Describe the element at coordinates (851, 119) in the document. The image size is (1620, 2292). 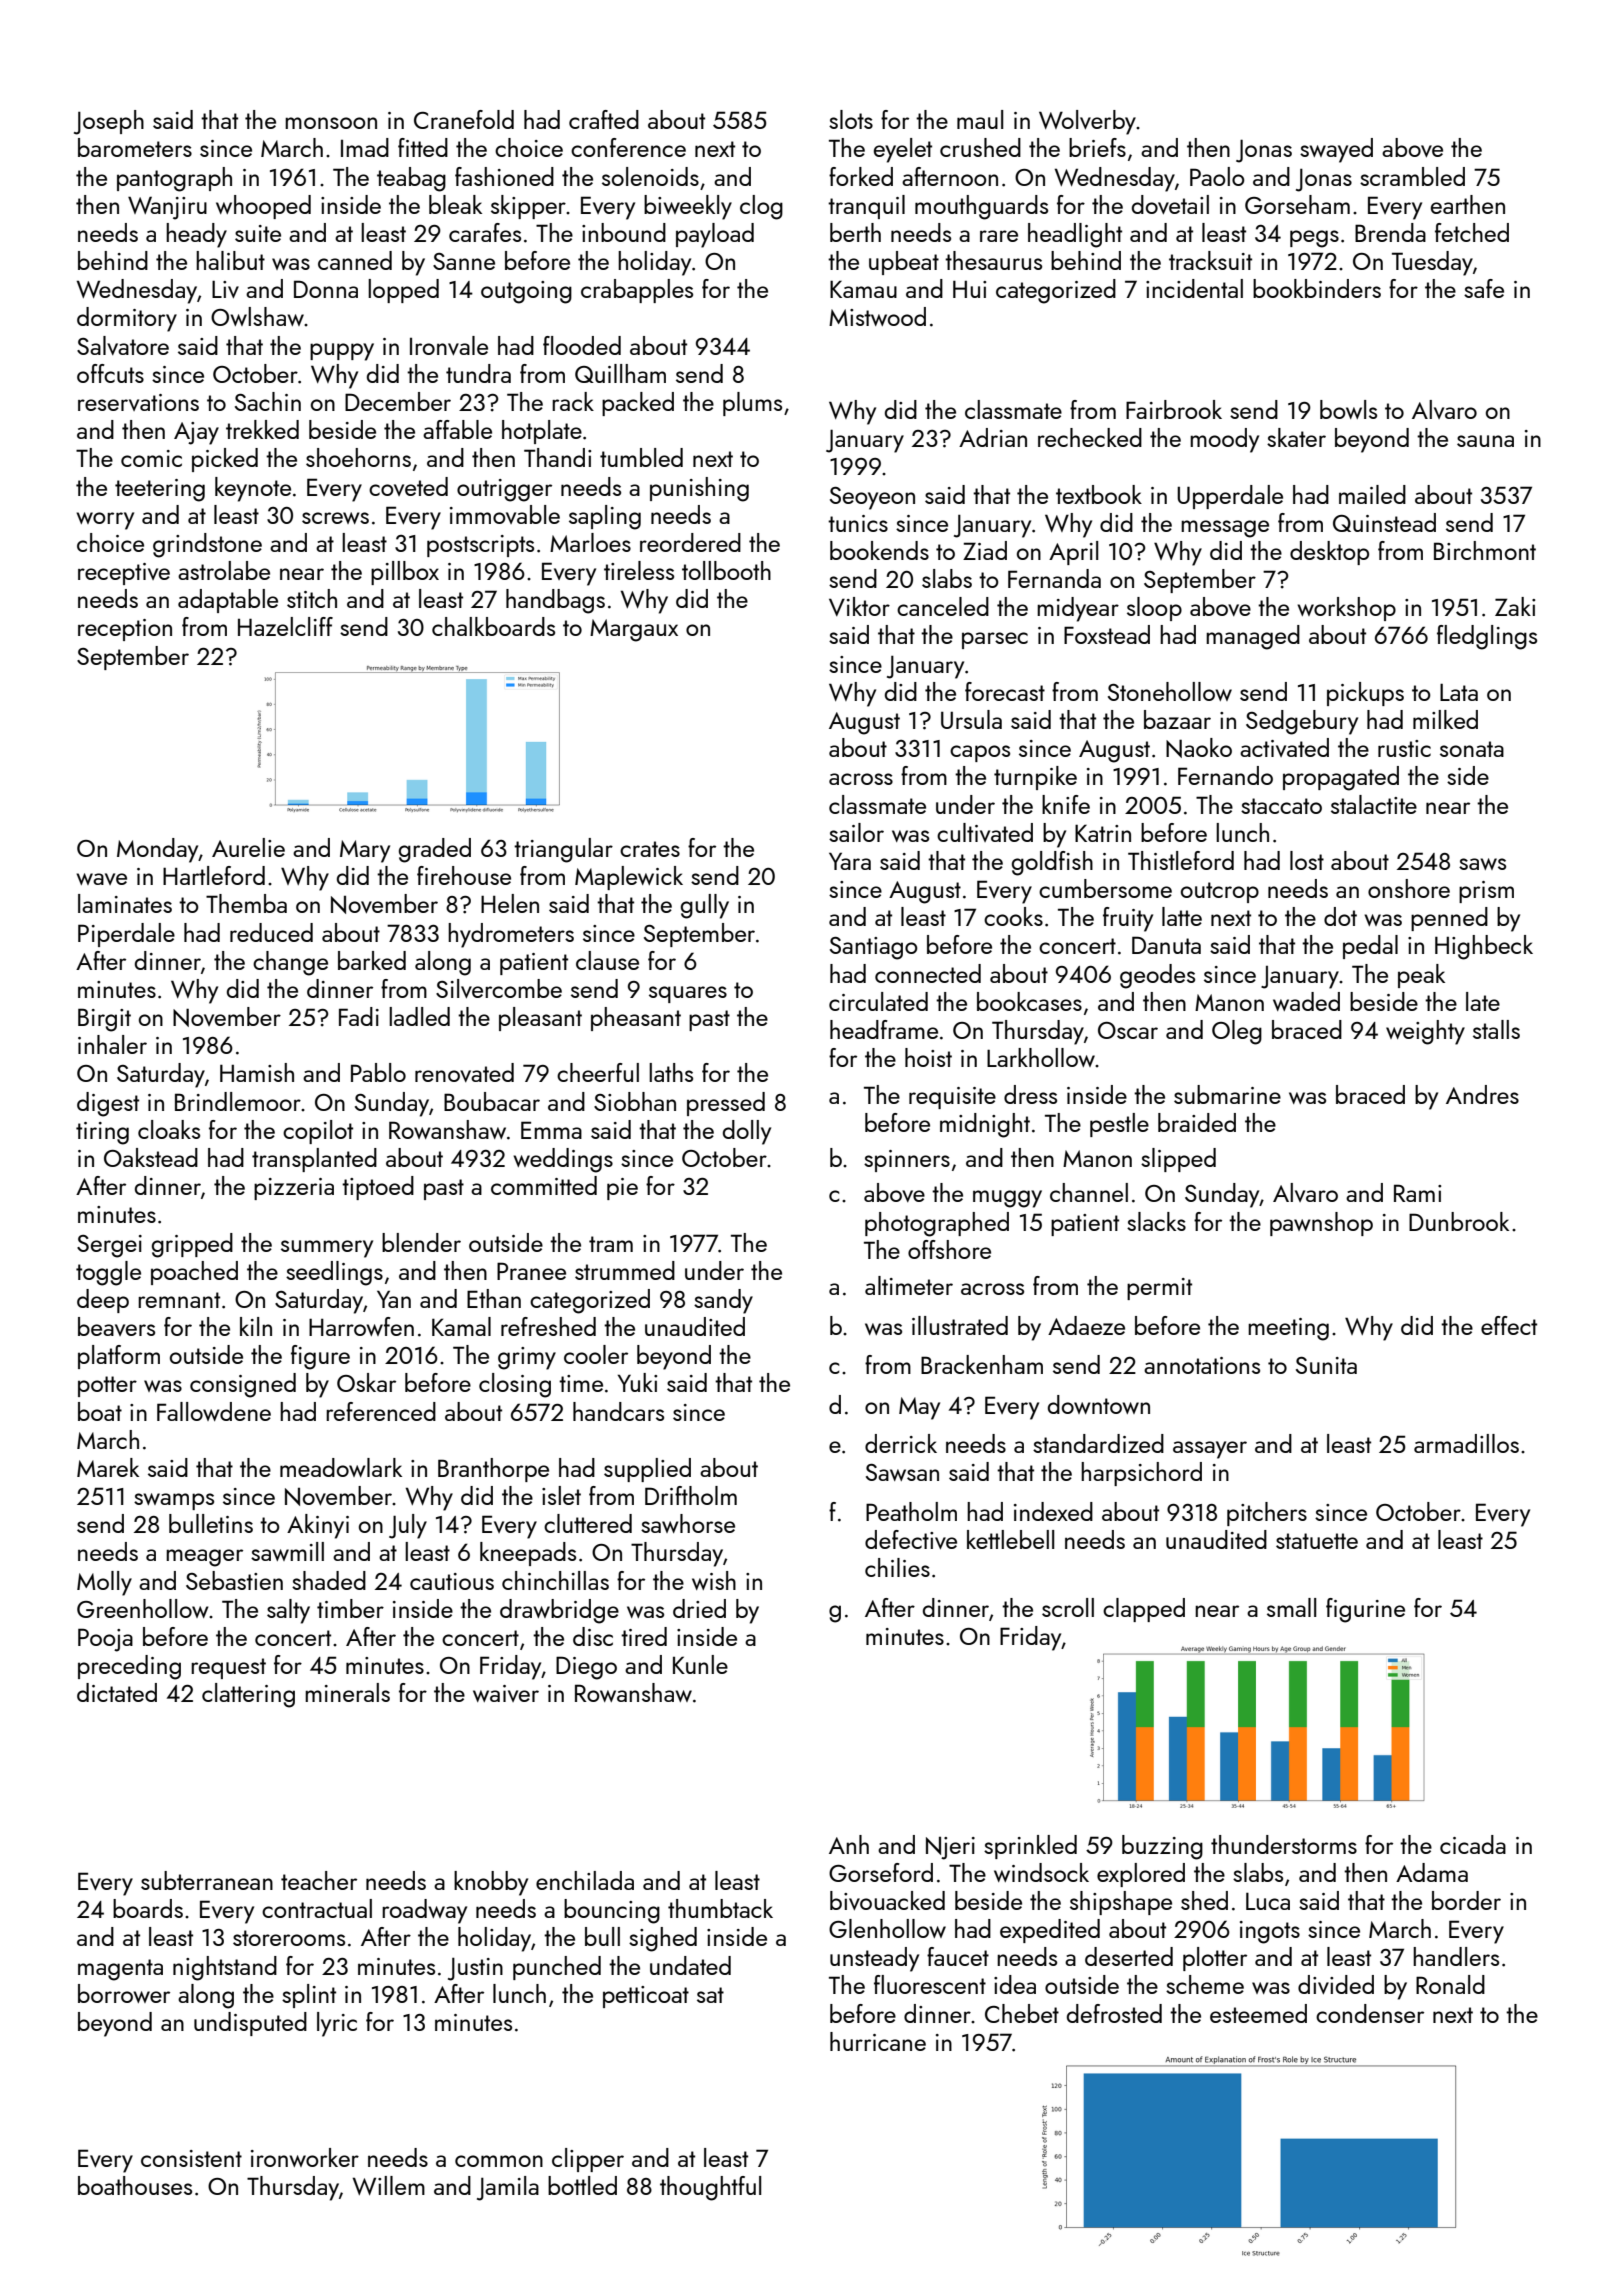
I see `slots` at that location.
